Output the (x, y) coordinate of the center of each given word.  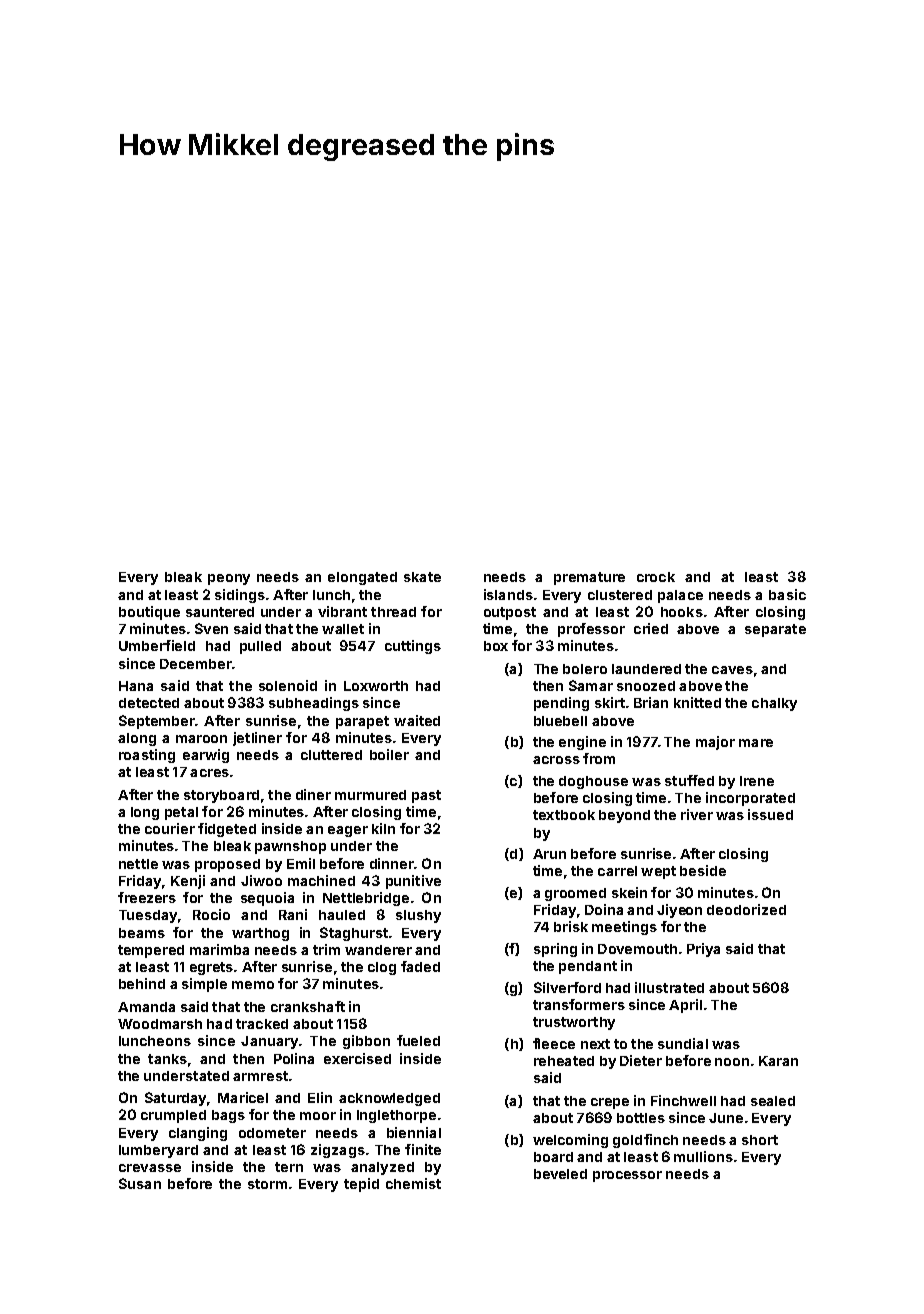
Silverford (567, 987)
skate (422, 577)
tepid (361, 1185)
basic (787, 594)
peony (229, 579)
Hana (136, 686)
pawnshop (290, 847)
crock (656, 577)
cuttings (413, 647)
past (426, 796)
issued (770, 814)
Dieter (641, 1060)
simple (204, 985)
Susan (140, 1183)
